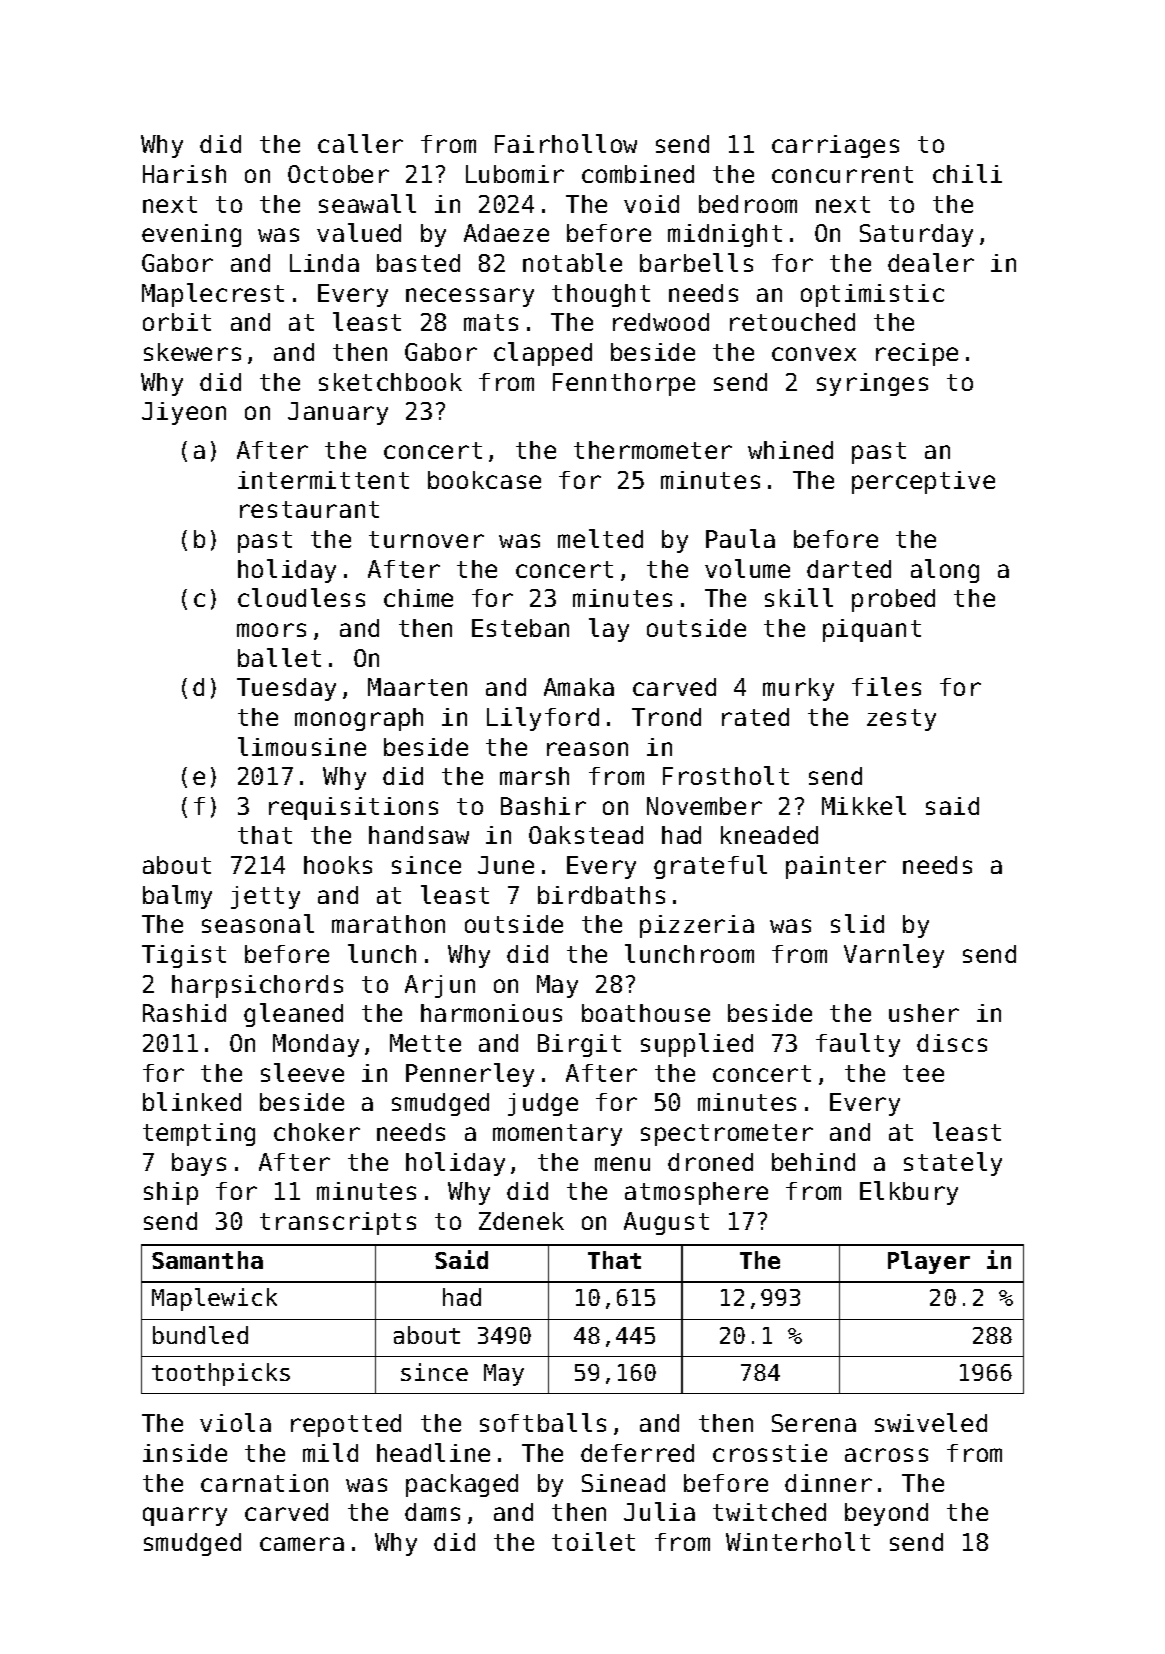  What do you see at coordinates (566, 143) in the document?
I see `Fairhollow` at bounding box center [566, 143].
